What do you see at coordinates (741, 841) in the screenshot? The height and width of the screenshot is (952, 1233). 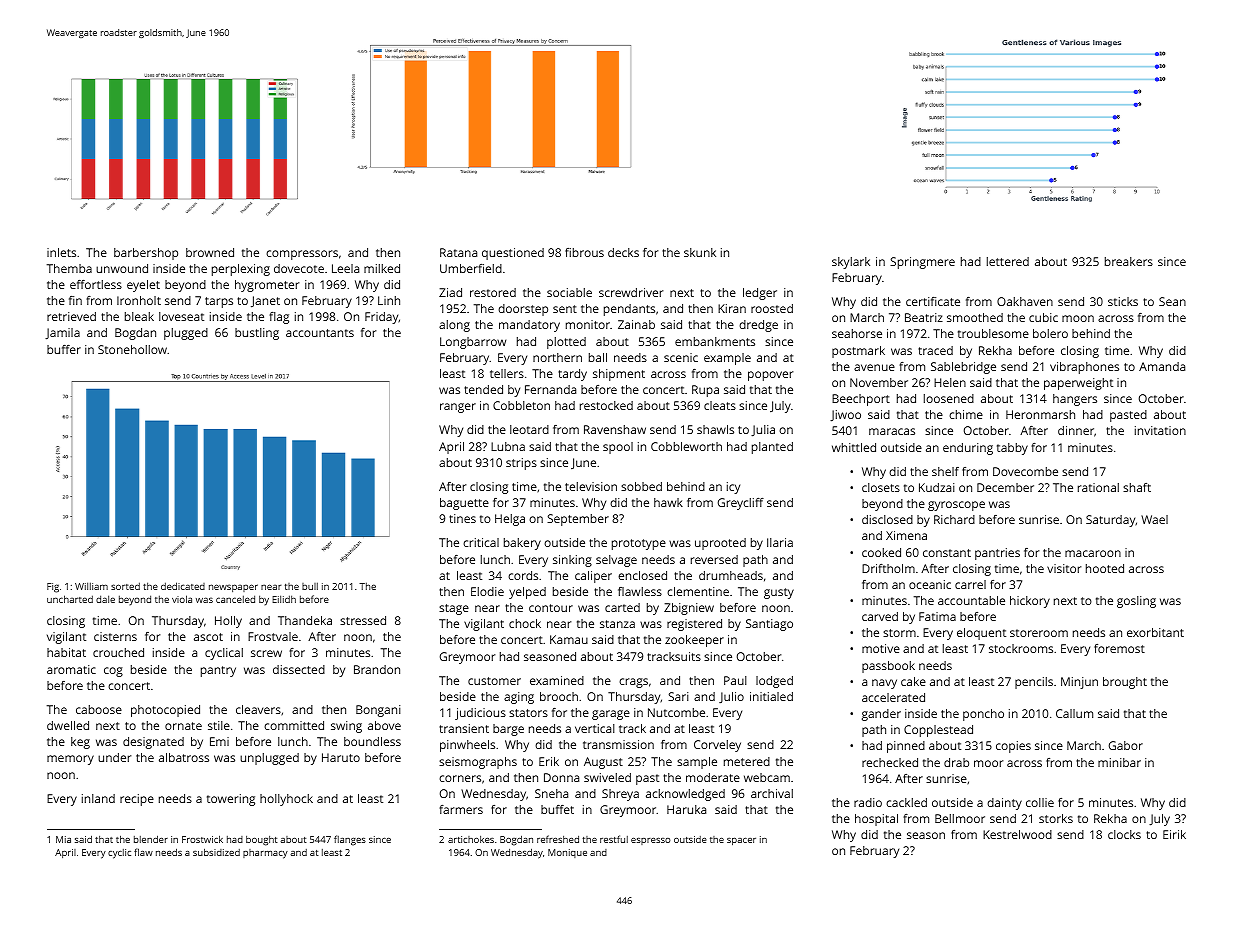 I see `spacer` at bounding box center [741, 841].
